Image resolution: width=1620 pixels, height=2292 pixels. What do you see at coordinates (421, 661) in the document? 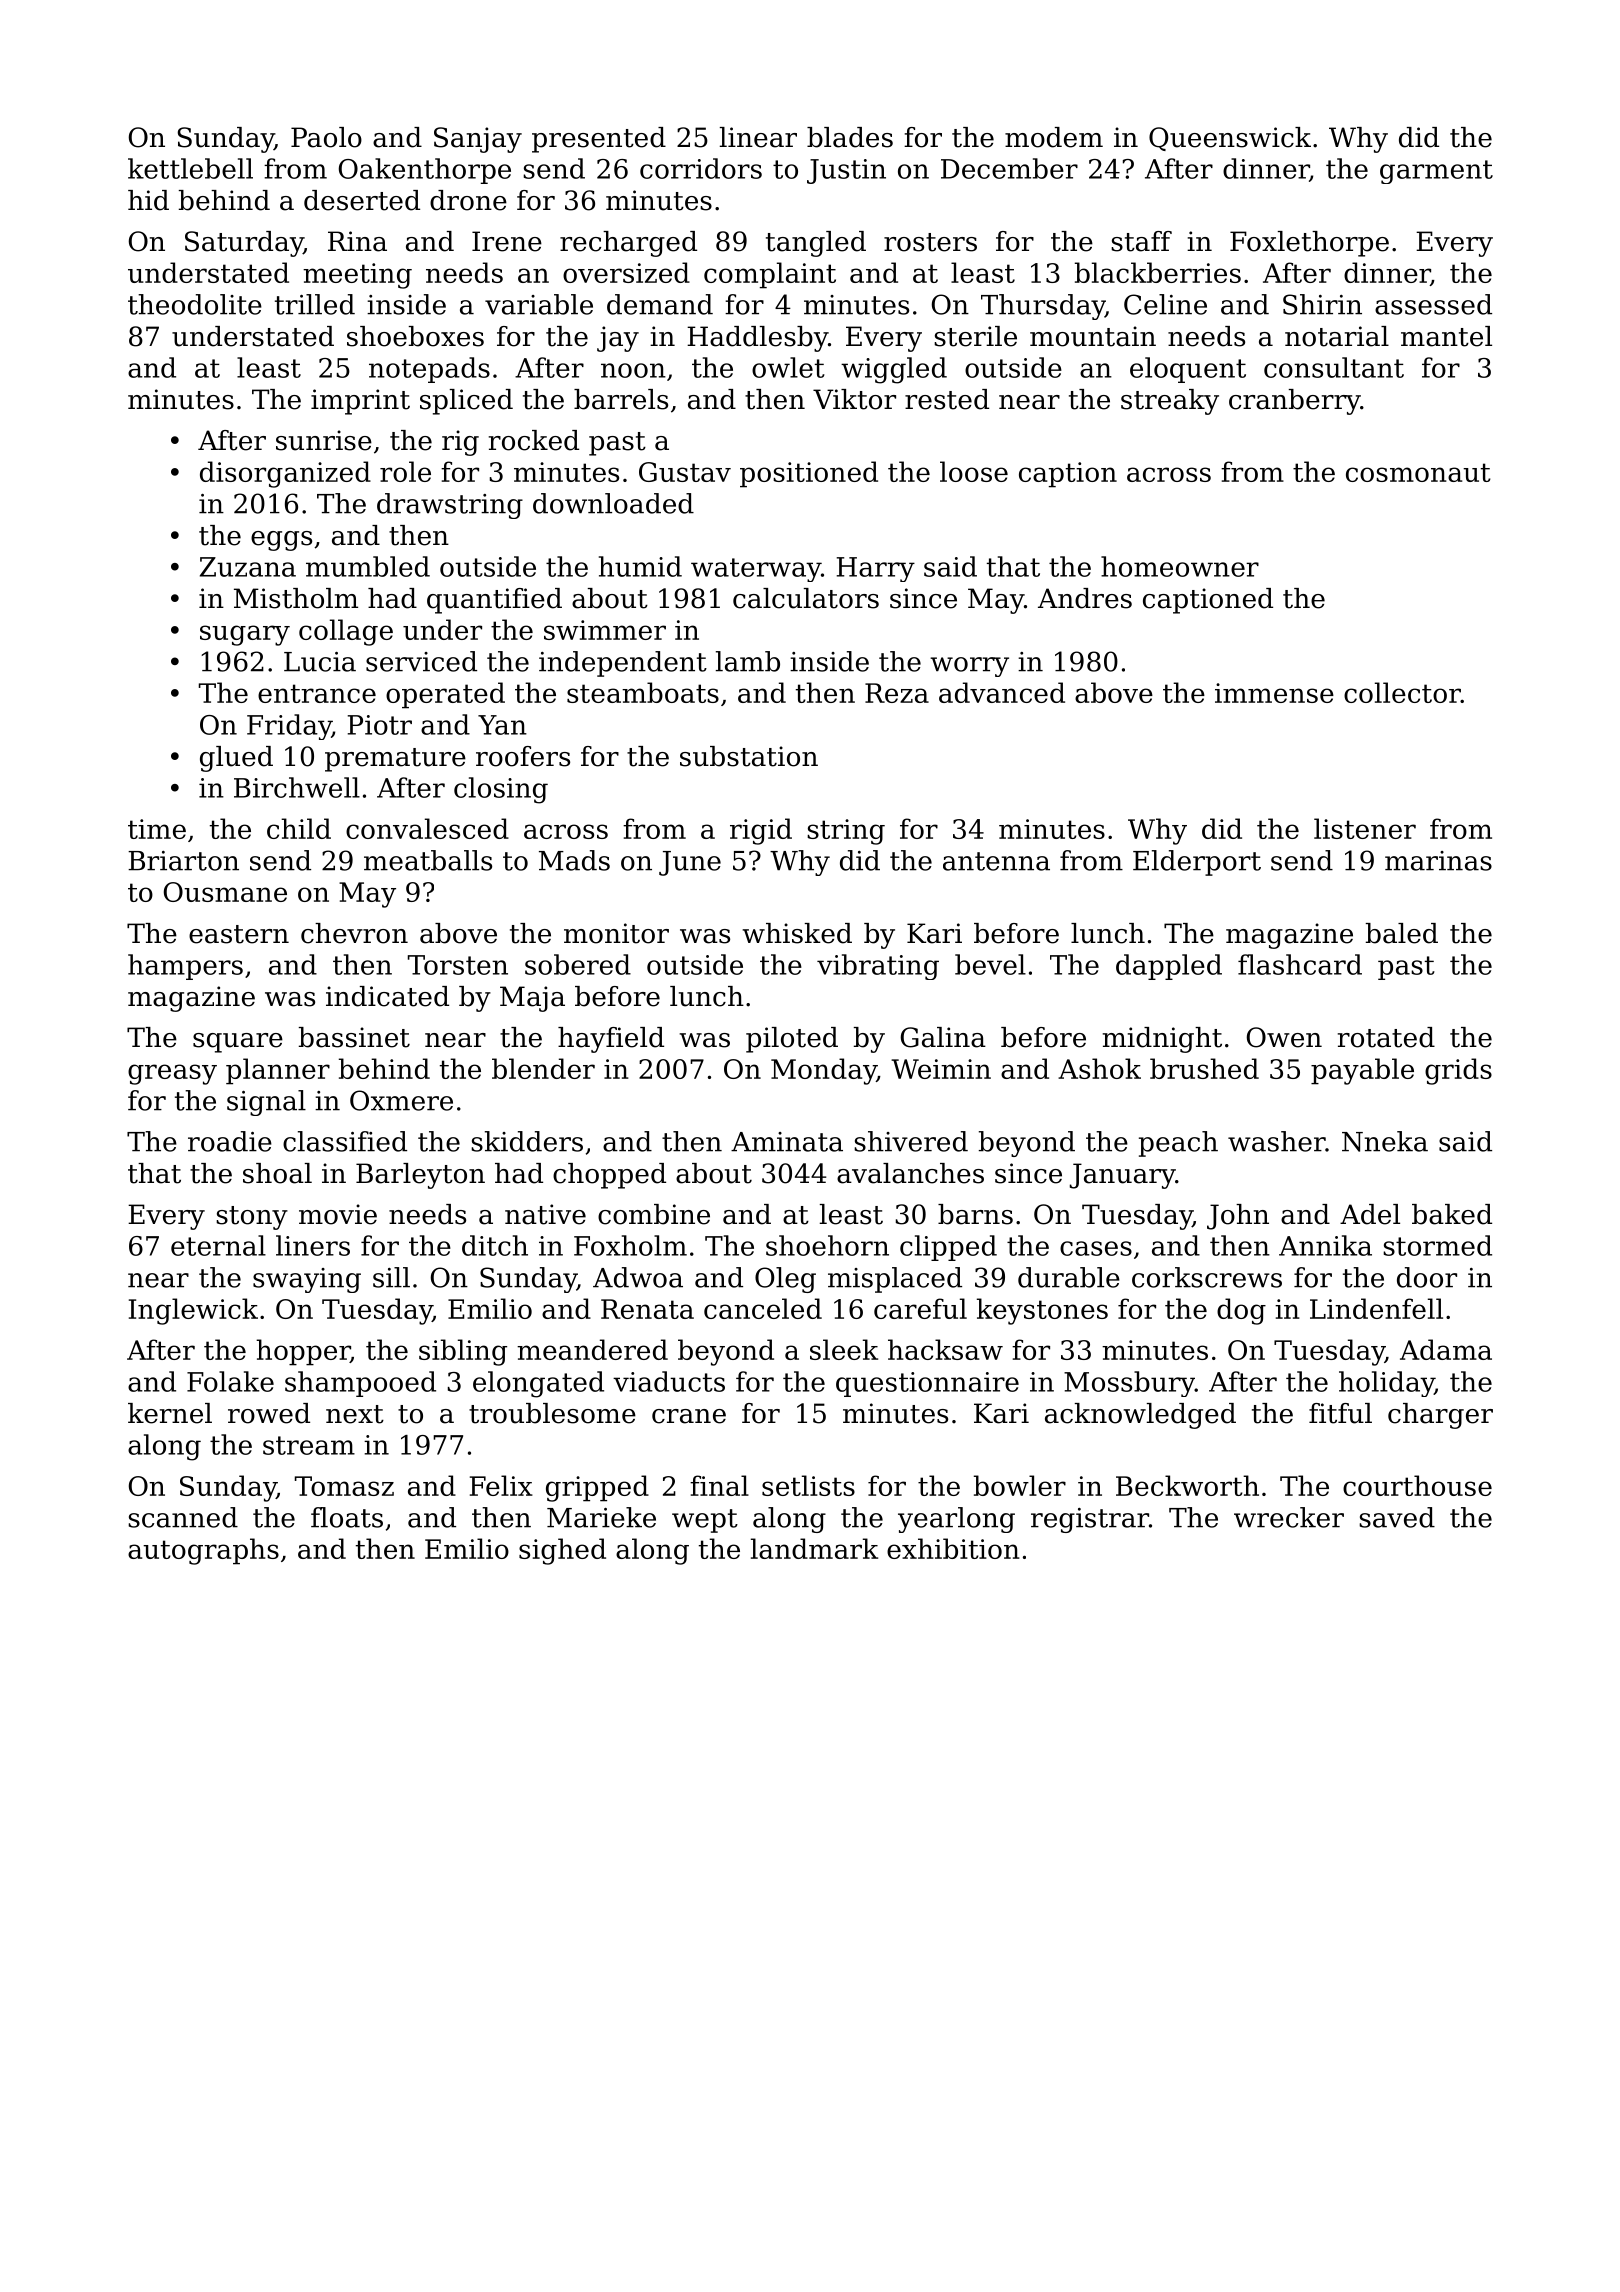
I see `serviced` at bounding box center [421, 661].
